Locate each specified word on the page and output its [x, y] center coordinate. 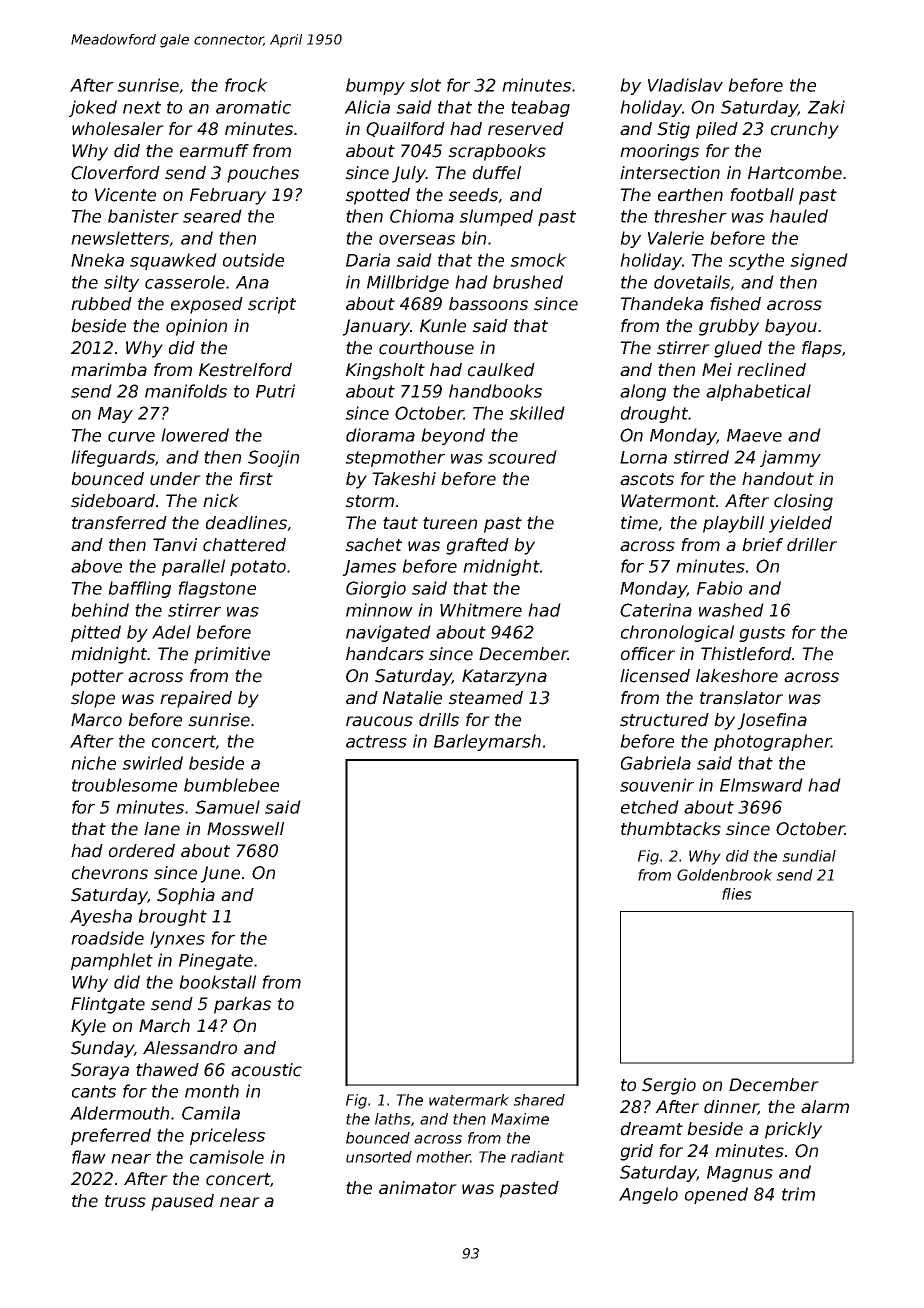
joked [93, 108]
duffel [497, 173]
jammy [790, 458]
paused [182, 1202]
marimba [109, 370]
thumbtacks [671, 829]
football [762, 195]
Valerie [676, 238]
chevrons [110, 873]
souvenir [657, 785]
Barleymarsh [487, 742]
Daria [368, 260]
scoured [522, 457]
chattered [244, 545]
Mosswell [245, 829]
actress [376, 741]
